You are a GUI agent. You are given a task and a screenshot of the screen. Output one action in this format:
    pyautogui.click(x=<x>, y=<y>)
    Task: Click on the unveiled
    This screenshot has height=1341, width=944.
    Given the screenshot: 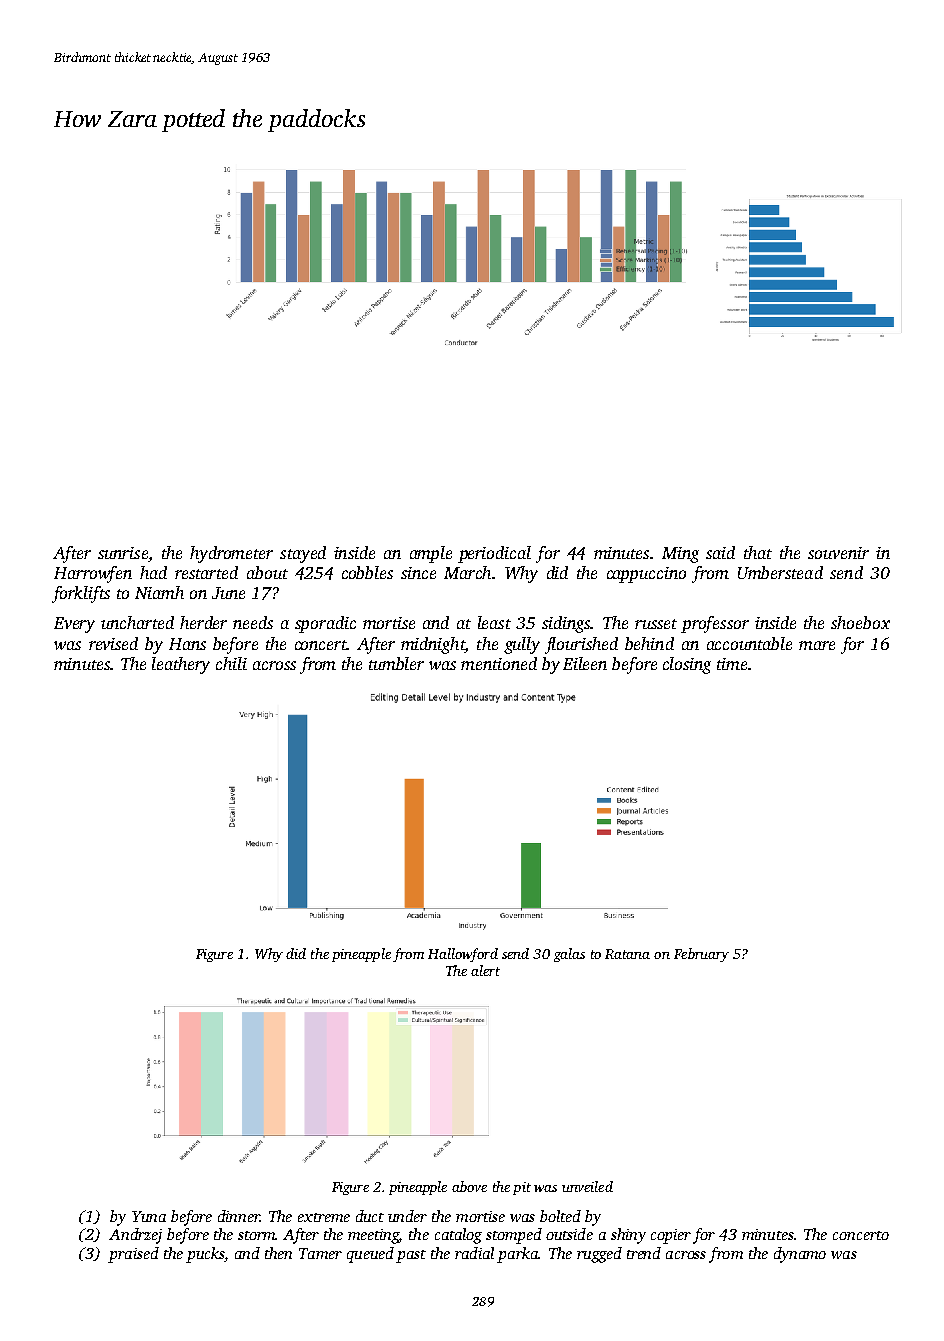 What is the action you would take?
    pyautogui.click(x=587, y=1186)
